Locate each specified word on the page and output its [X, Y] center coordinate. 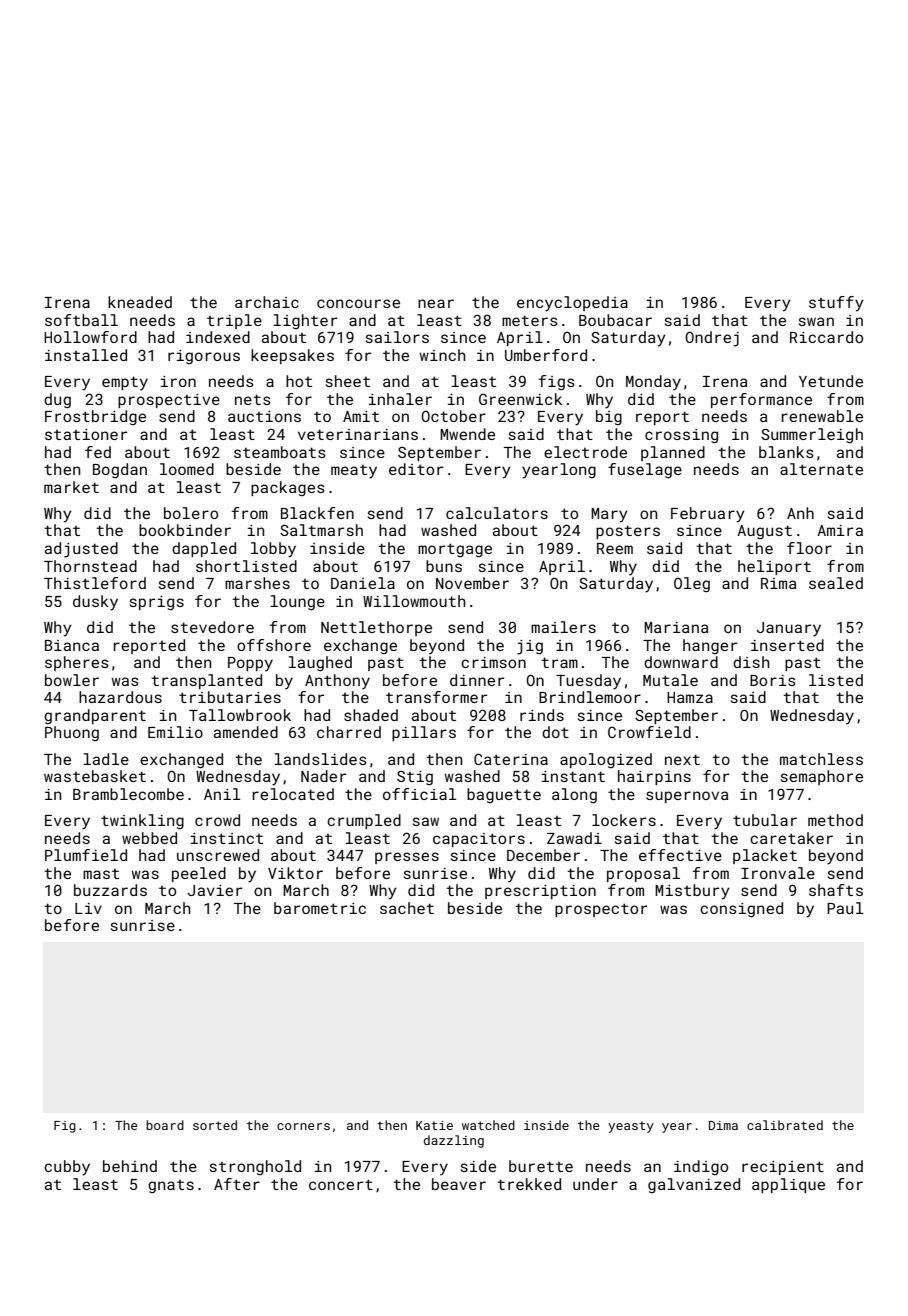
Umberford [546, 355]
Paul [845, 908]
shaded [371, 715]
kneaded [140, 302]
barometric [320, 908]
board [165, 1125]
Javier [215, 890]
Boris [773, 680]
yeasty [631, 1127]
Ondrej [712, 339]
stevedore [212, 627]
